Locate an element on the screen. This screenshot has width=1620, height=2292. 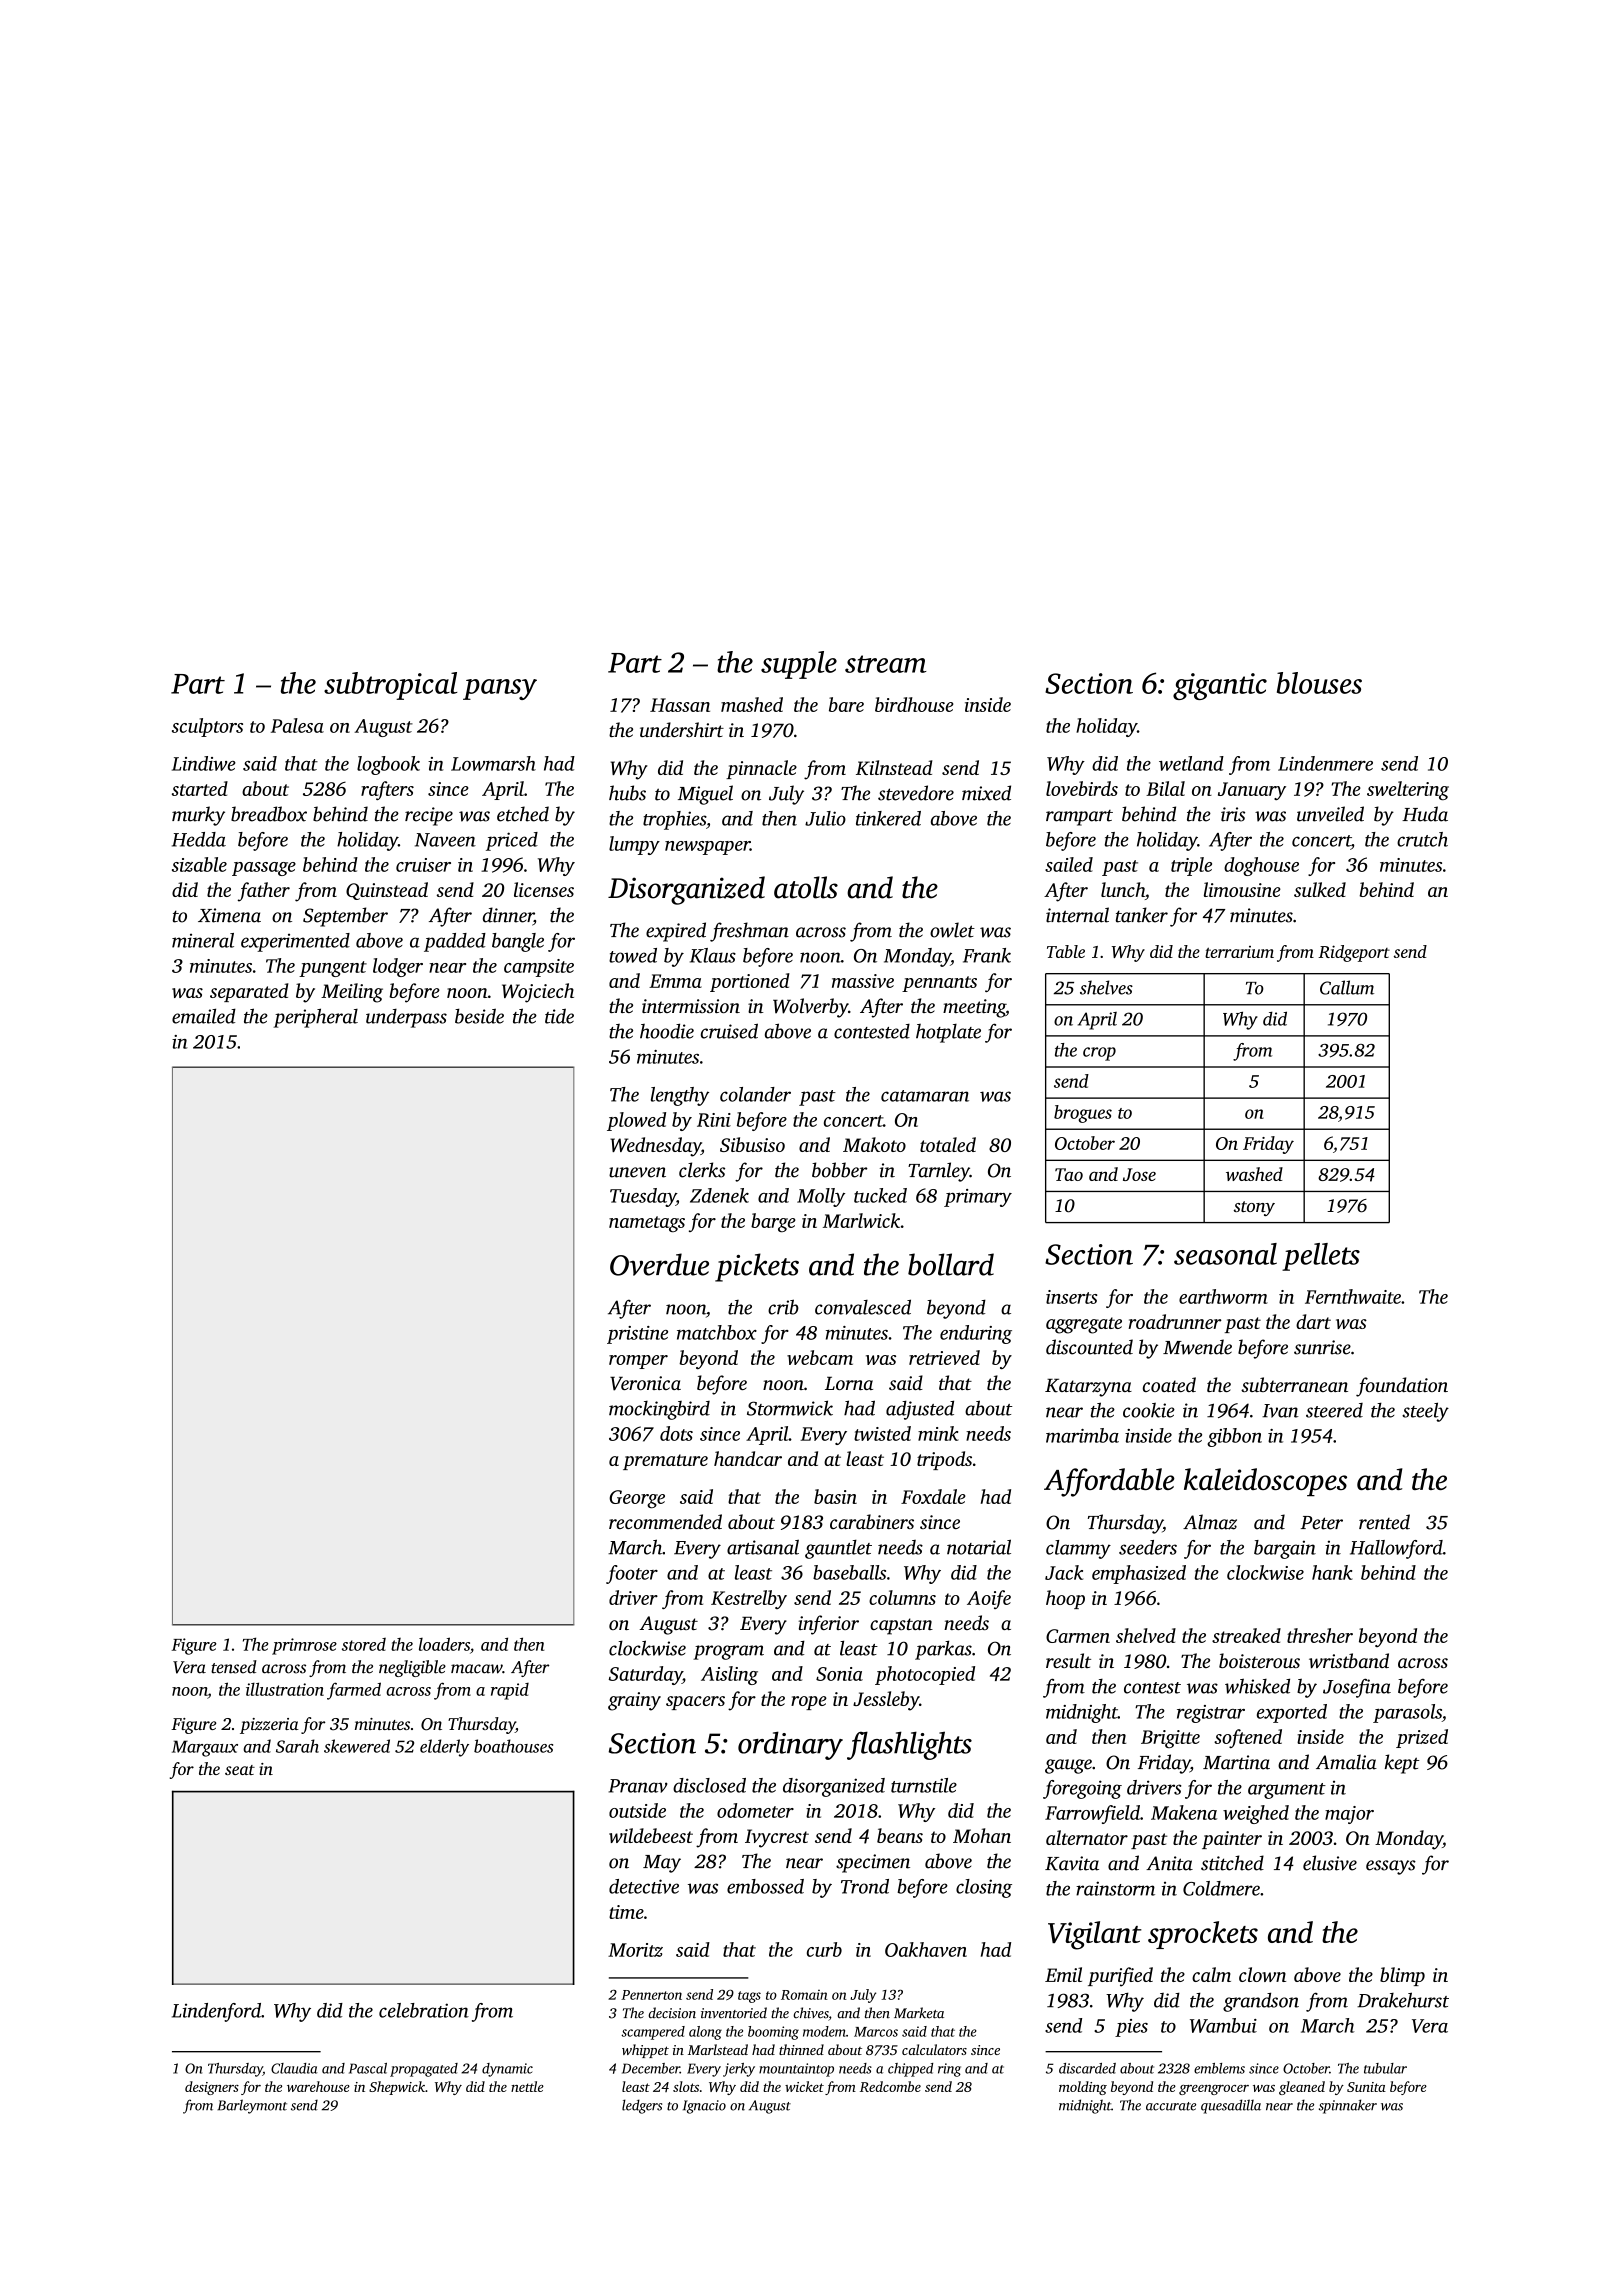
streaked is located at coordinates (1246, 1635).
